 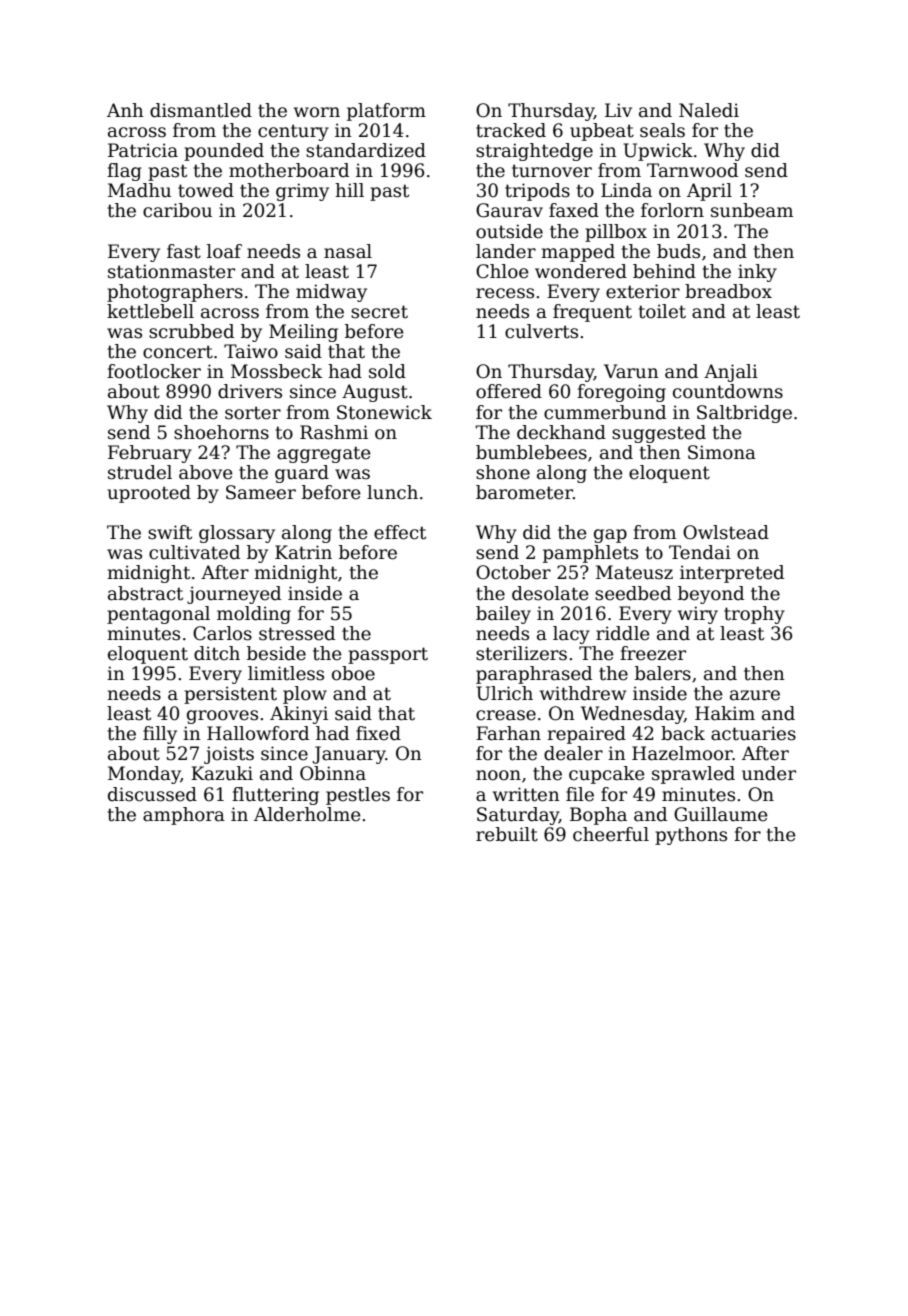 What do you see at coordinates (140, 472) in the screenshot?
I see `strudel` at bounding box center [140, 472].
